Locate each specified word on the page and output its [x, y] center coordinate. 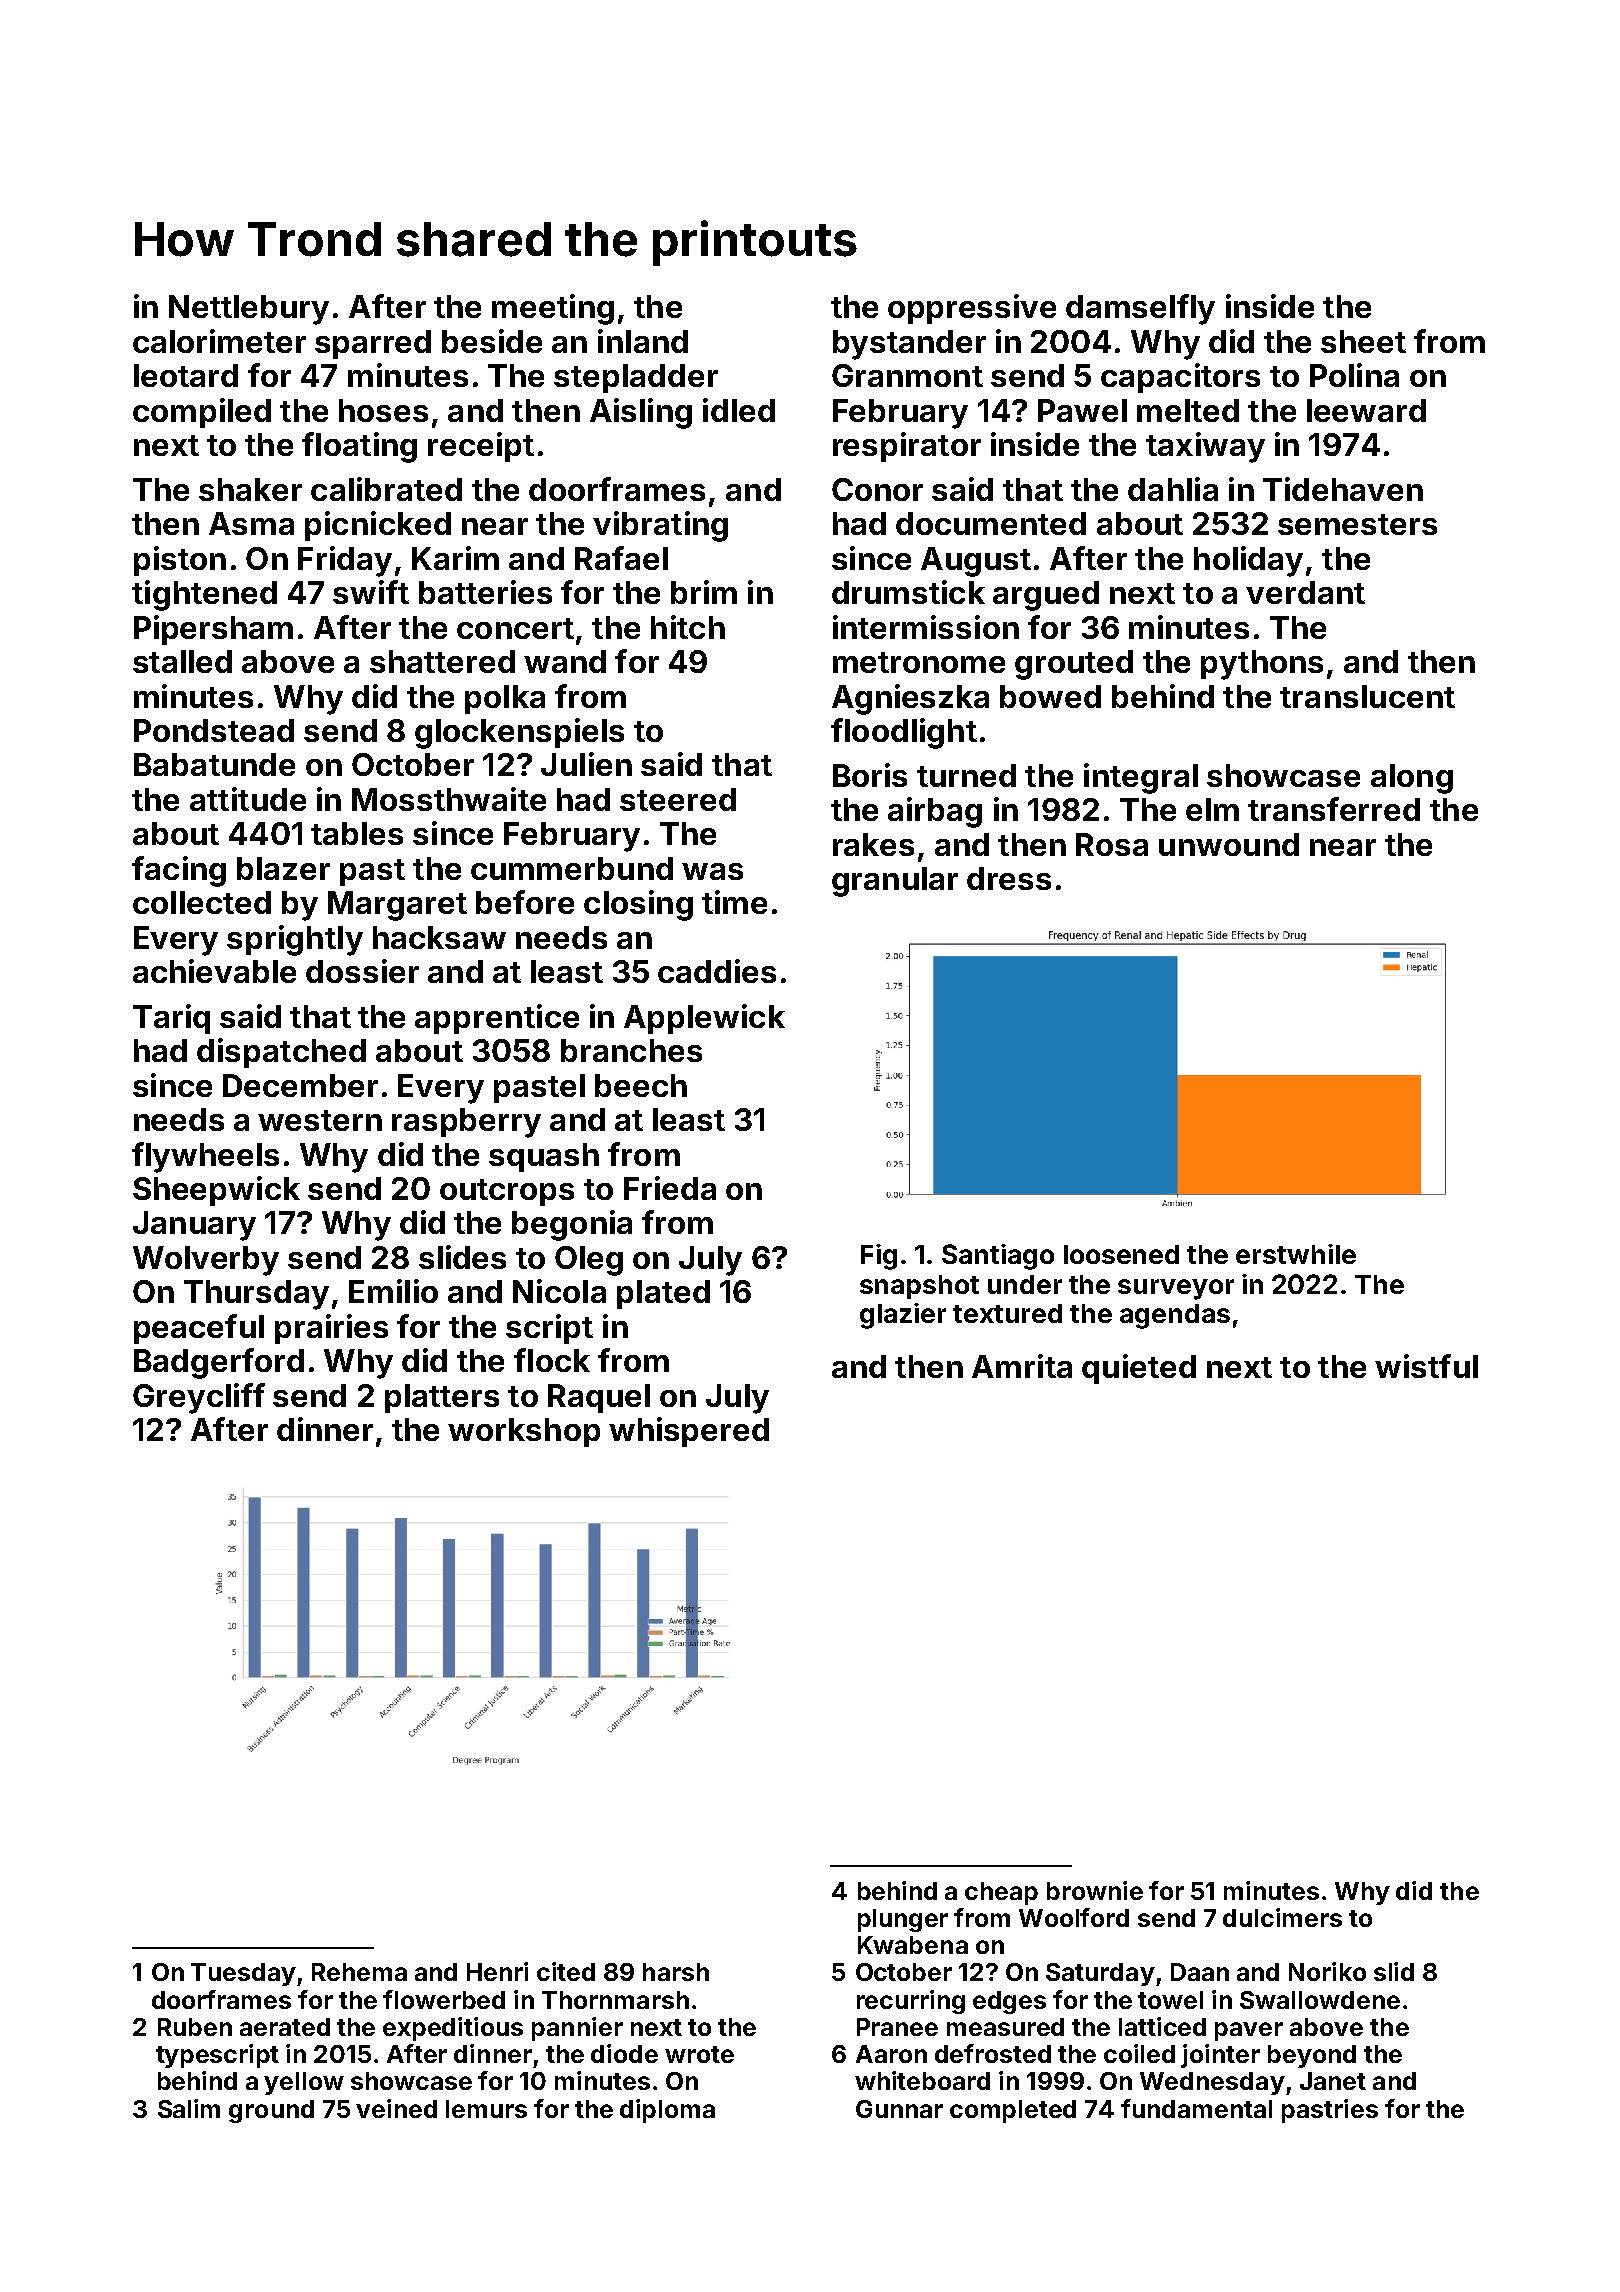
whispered [689, 1432]
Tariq [171, 1019]
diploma [667, 2111]
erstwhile [1296, 1254]
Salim [189, 2108]
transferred [1334, 809]
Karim [455, 558]
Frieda [670, 1188]
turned [966, 775]
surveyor [1176, 1289]
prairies [331, 1329]
